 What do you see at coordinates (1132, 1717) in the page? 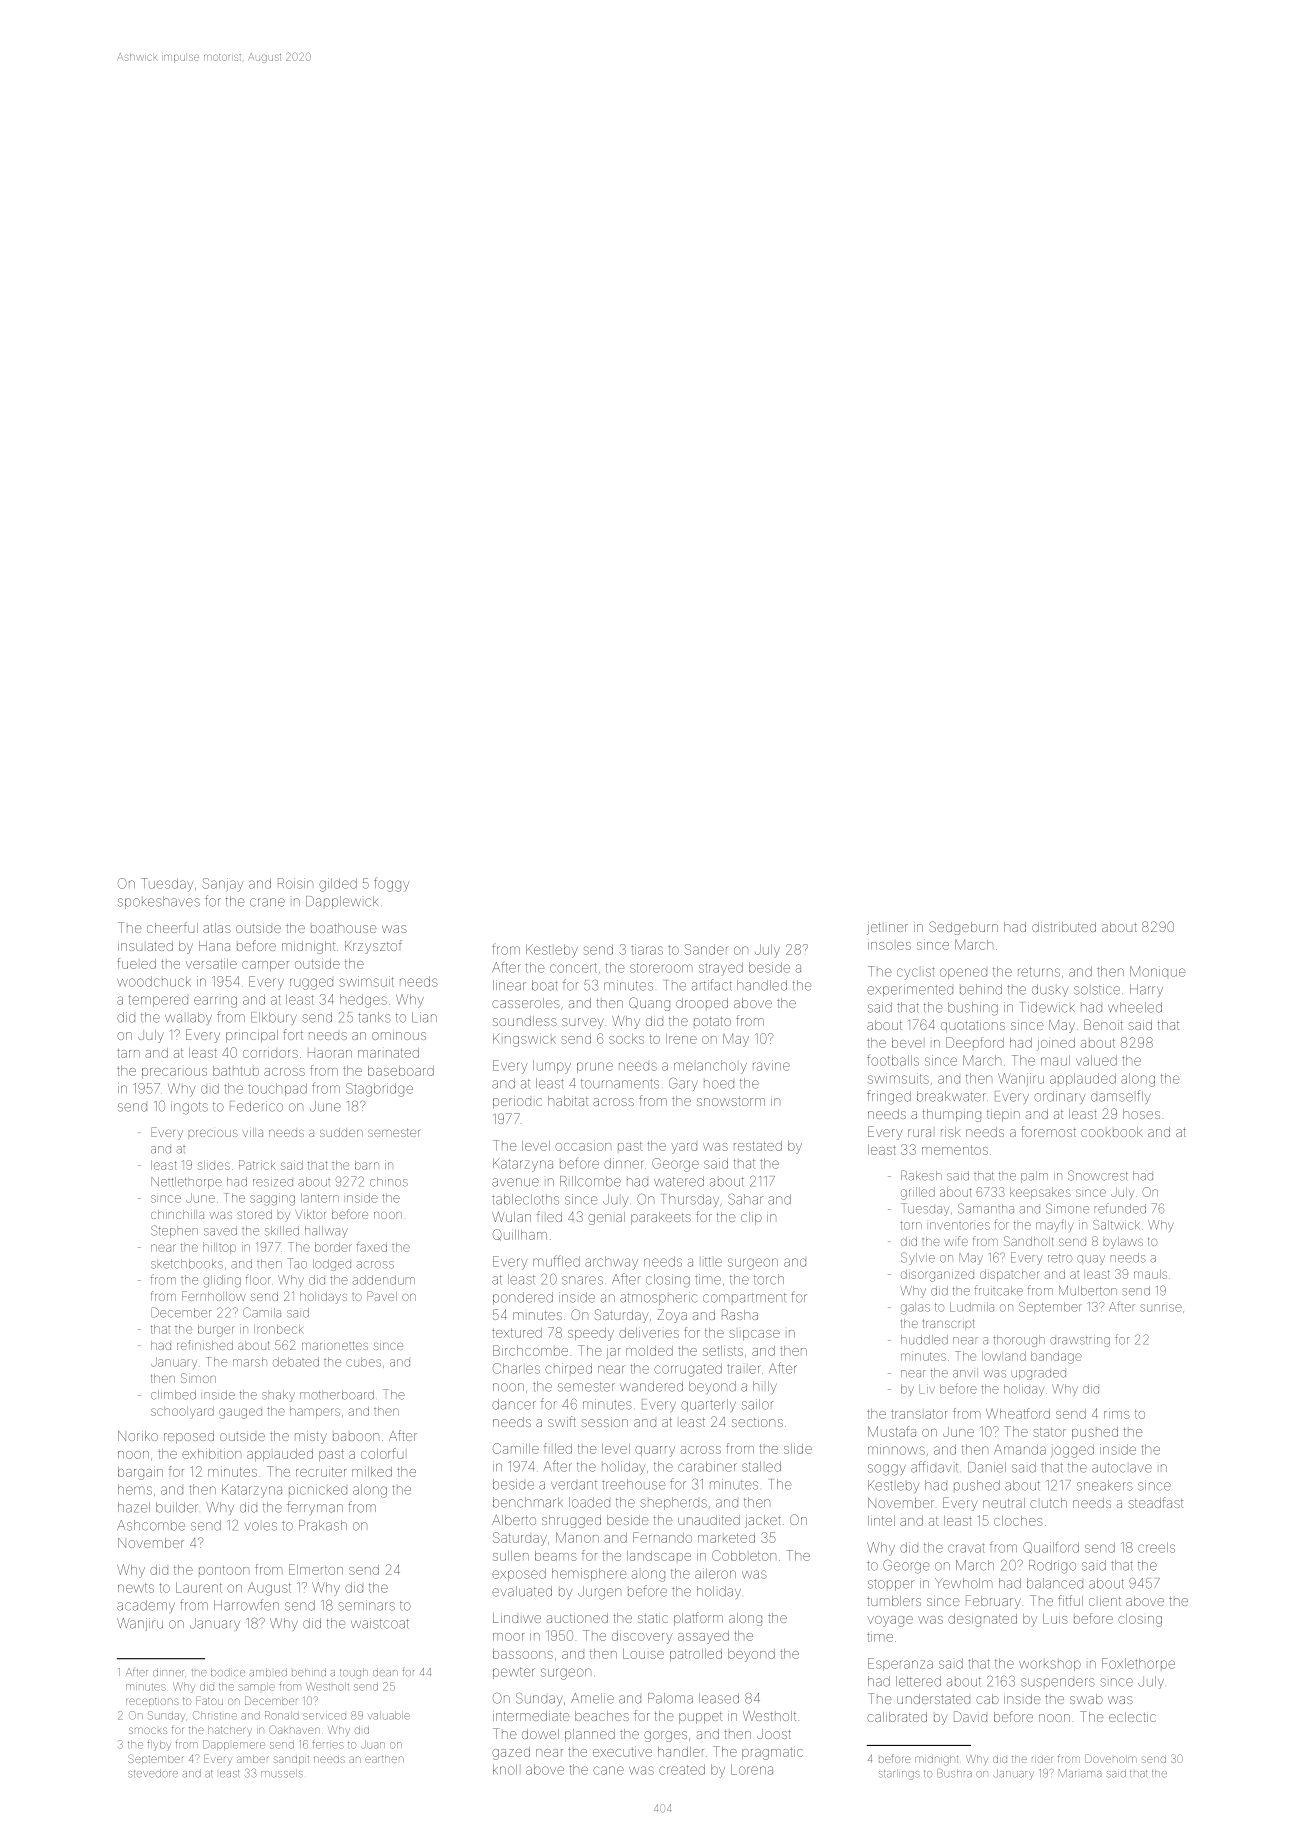
I see `eclectic` at bounding box center [1132, 1717].
